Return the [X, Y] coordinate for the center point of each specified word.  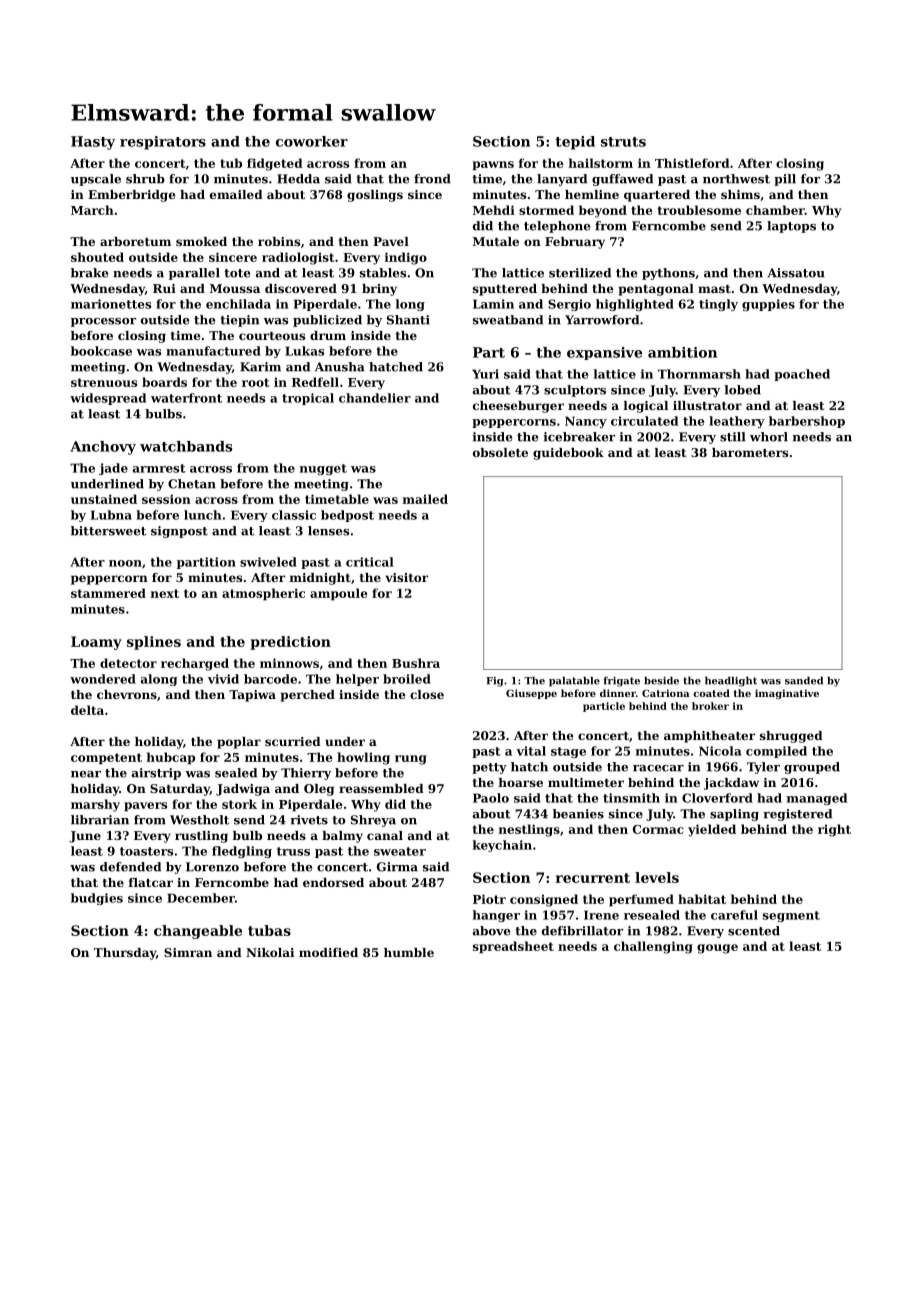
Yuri [485, 374]
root [256, 382]
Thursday [125, 954]
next [165, 593]
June [85, 837]
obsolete [500, 452]
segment [791, 916]
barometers [750, 452]
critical [370, 562]
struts [623, 142]
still [732, 437]
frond [432, 179]
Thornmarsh [699, 374]
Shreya [373, 821]
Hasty [93, 143]
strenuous [104, 382]
